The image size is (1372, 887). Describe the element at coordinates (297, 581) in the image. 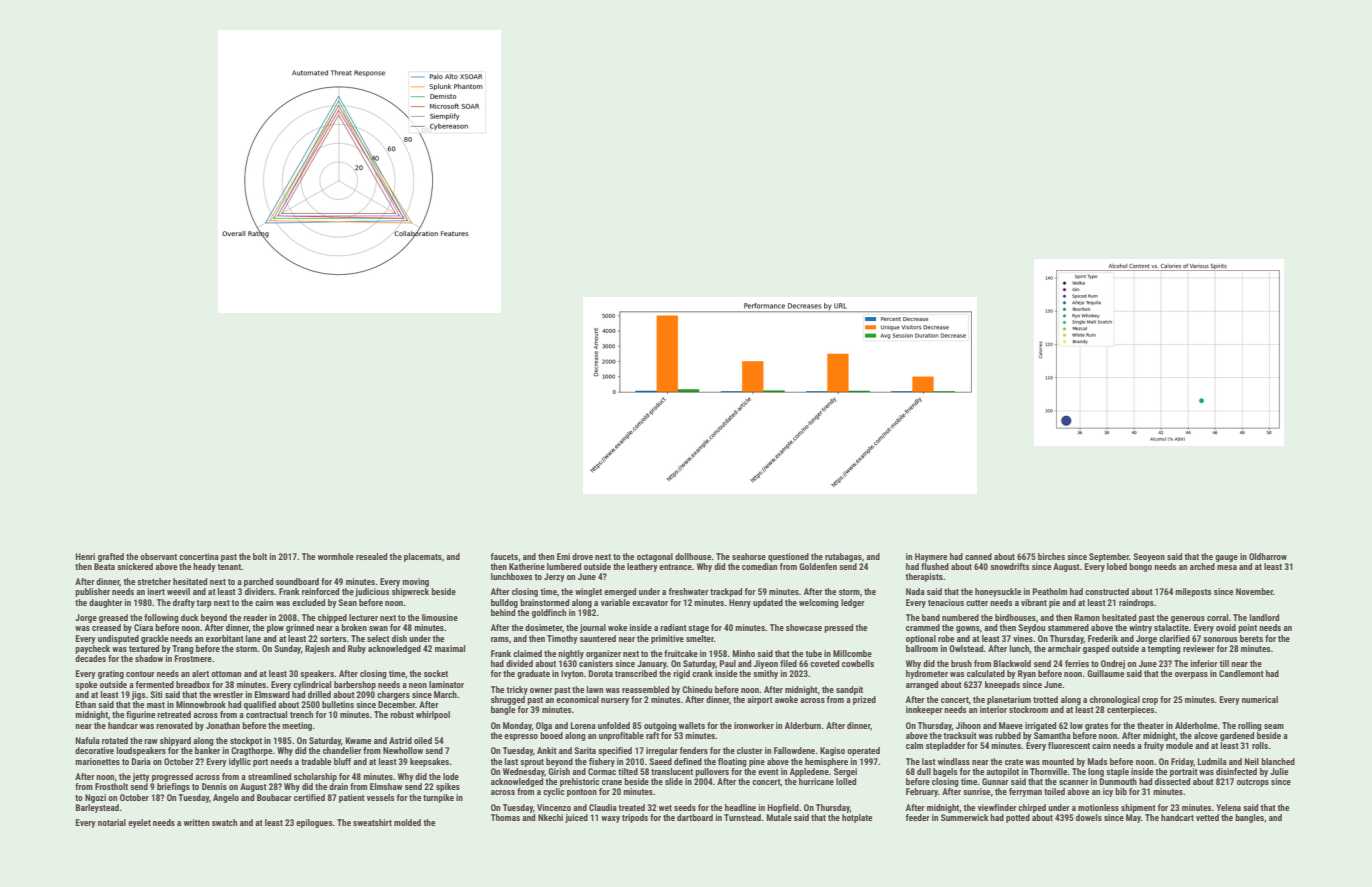

I see `soundboard` at that location.
